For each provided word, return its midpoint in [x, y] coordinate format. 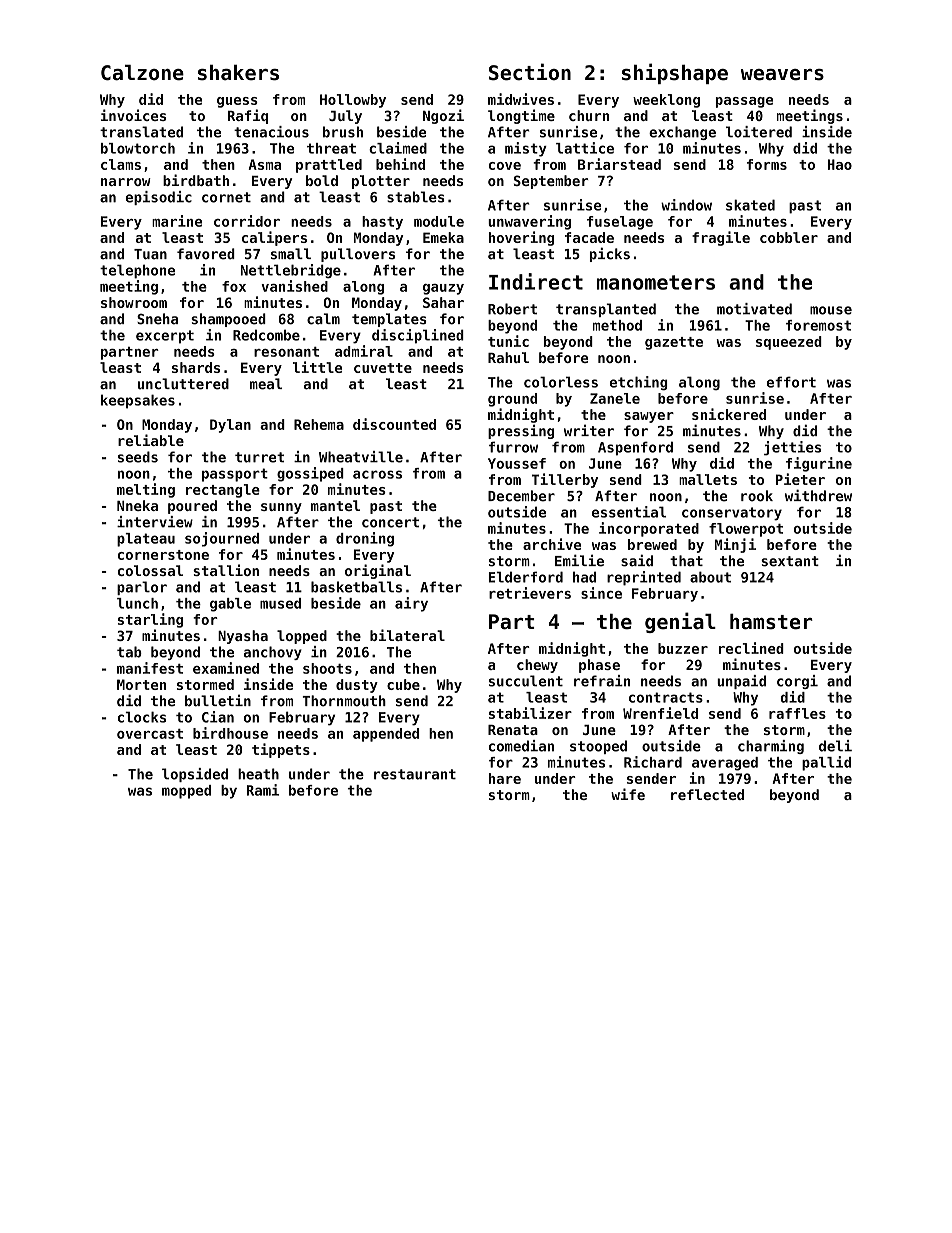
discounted [394, 424]
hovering [521, 238]
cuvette [383, 368]
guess [237, 102]
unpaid [741, 682]
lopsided [195, 775]
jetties [792, 448]
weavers [782, 75]
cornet [226, 197]
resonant [286, 352]
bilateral [407, 635]
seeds [138, 457]
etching [638, 383]
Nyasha [243, 637]
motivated [754, 309]
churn [589, 115]
